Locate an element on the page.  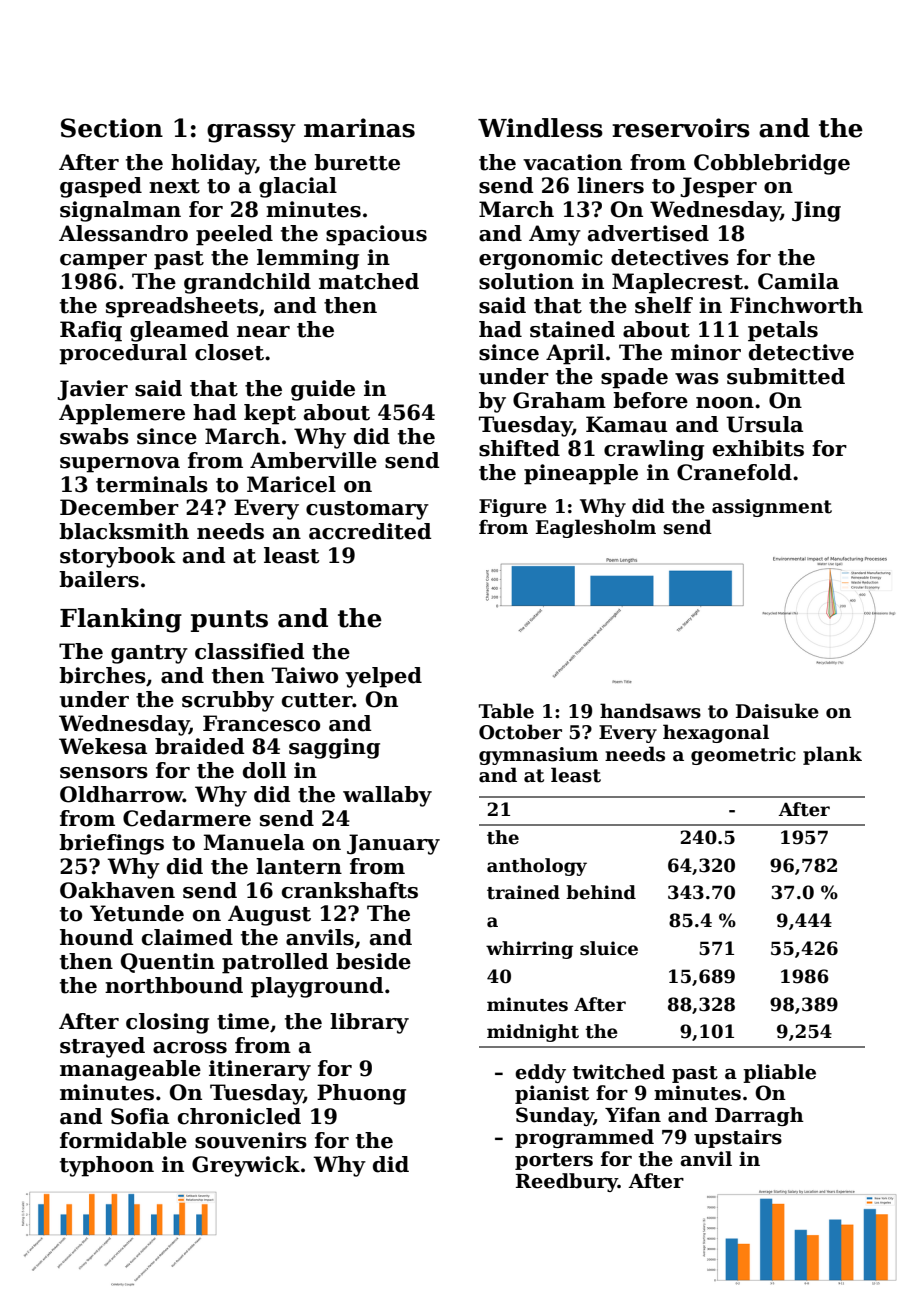
itinerary is located at coordinates (260, 1070).
